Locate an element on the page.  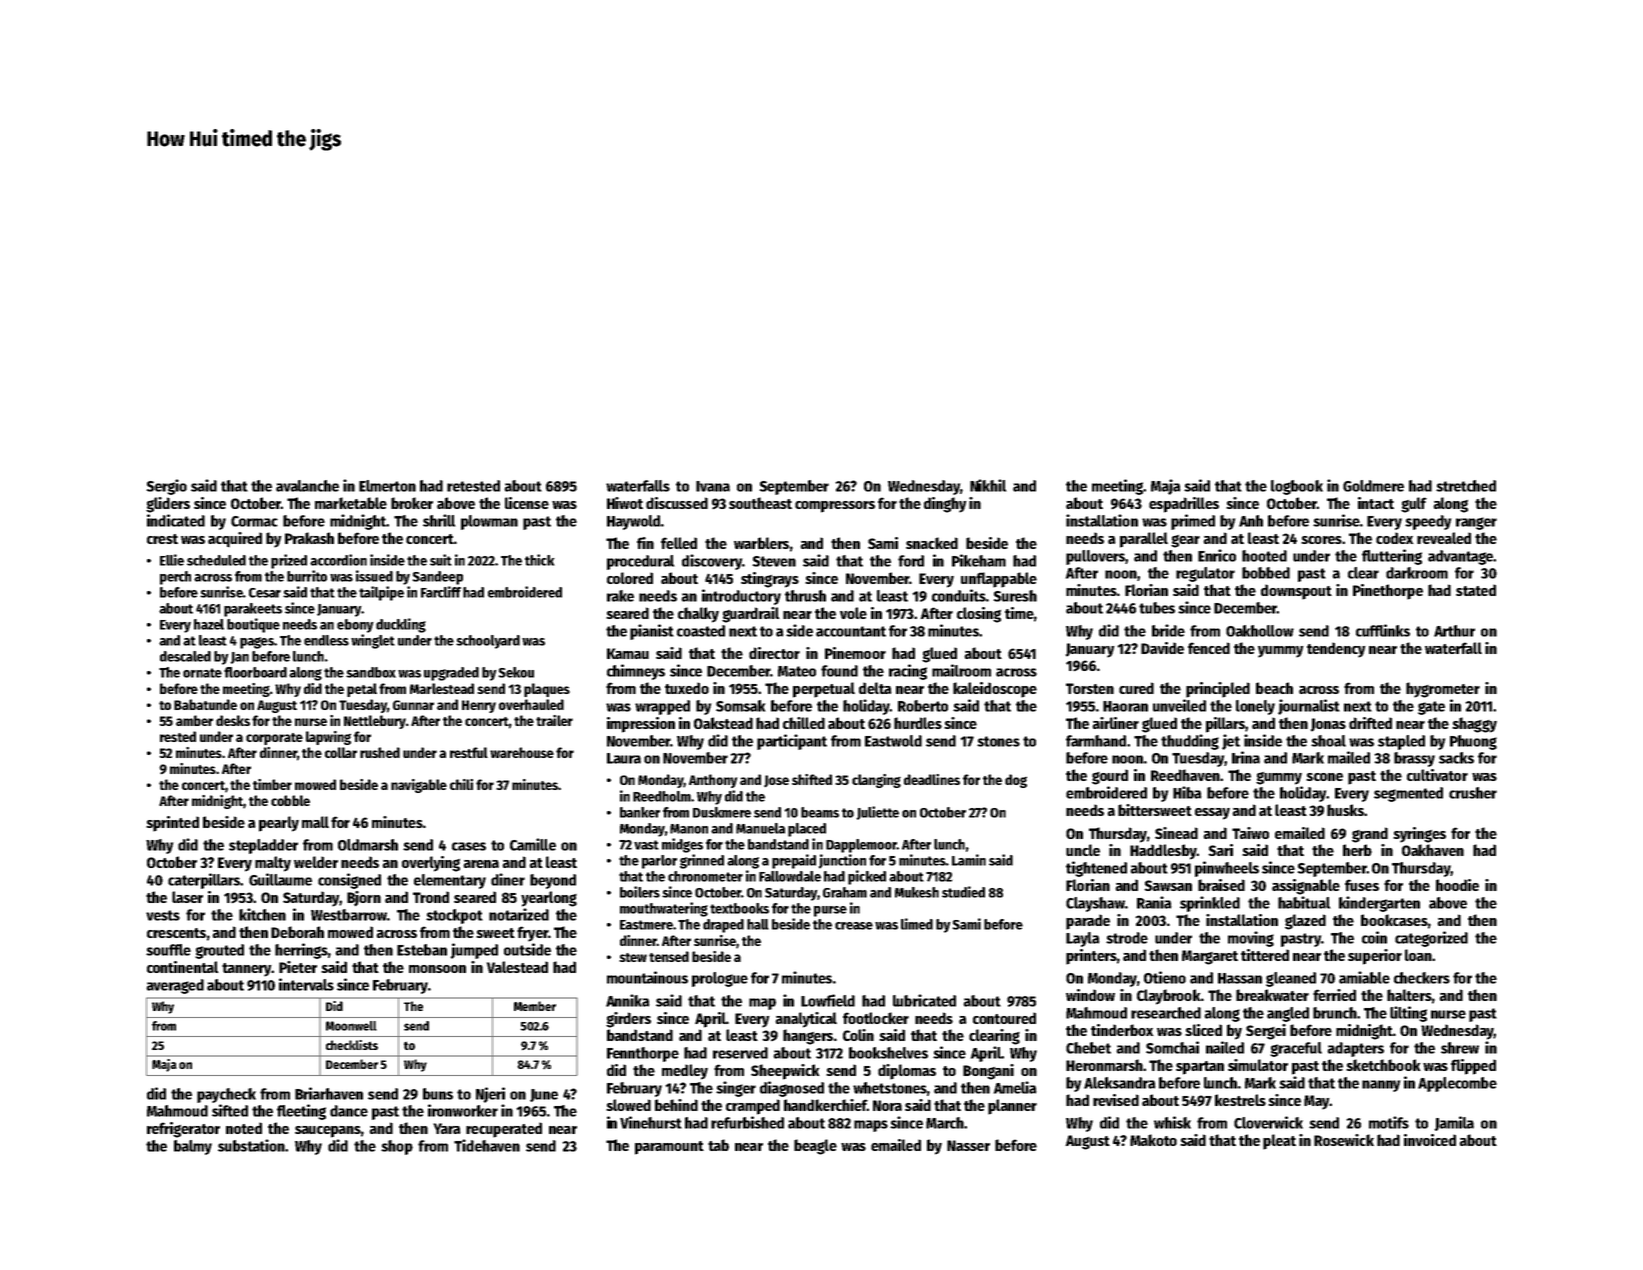
rushed is located at coordinates (380, 752).
